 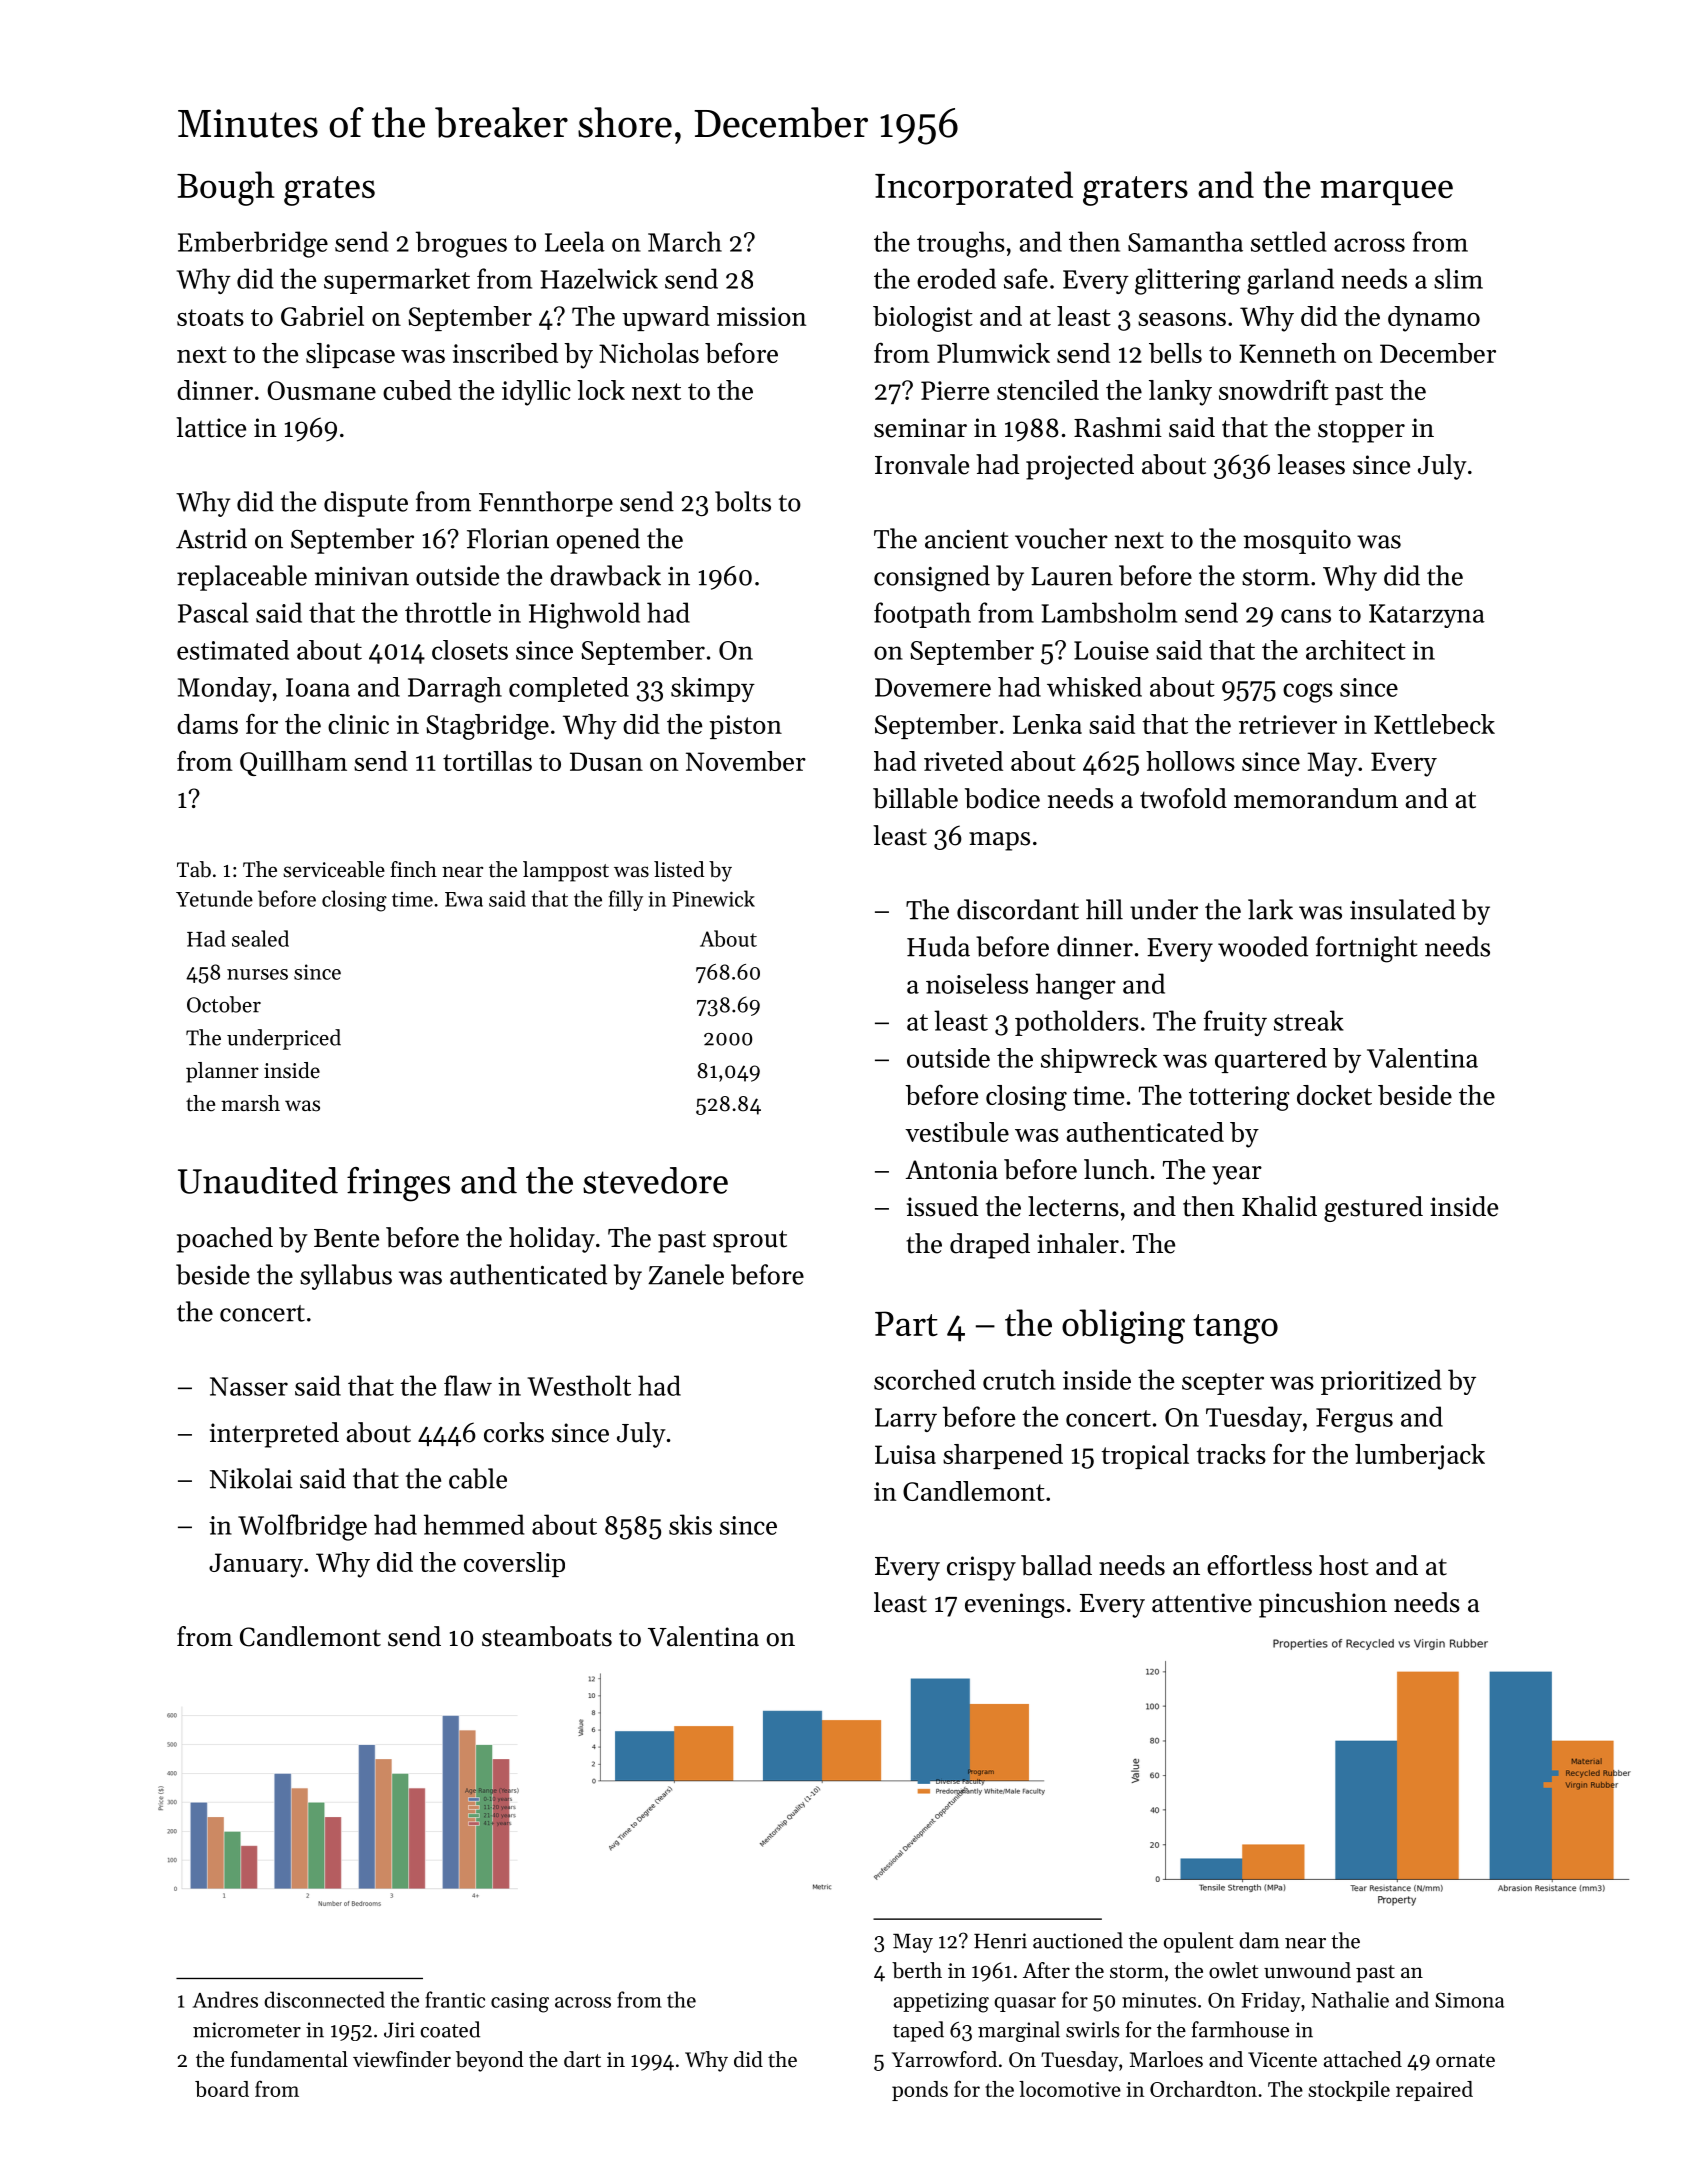 I want to click on Ioana, so click(x=318, y=687).
